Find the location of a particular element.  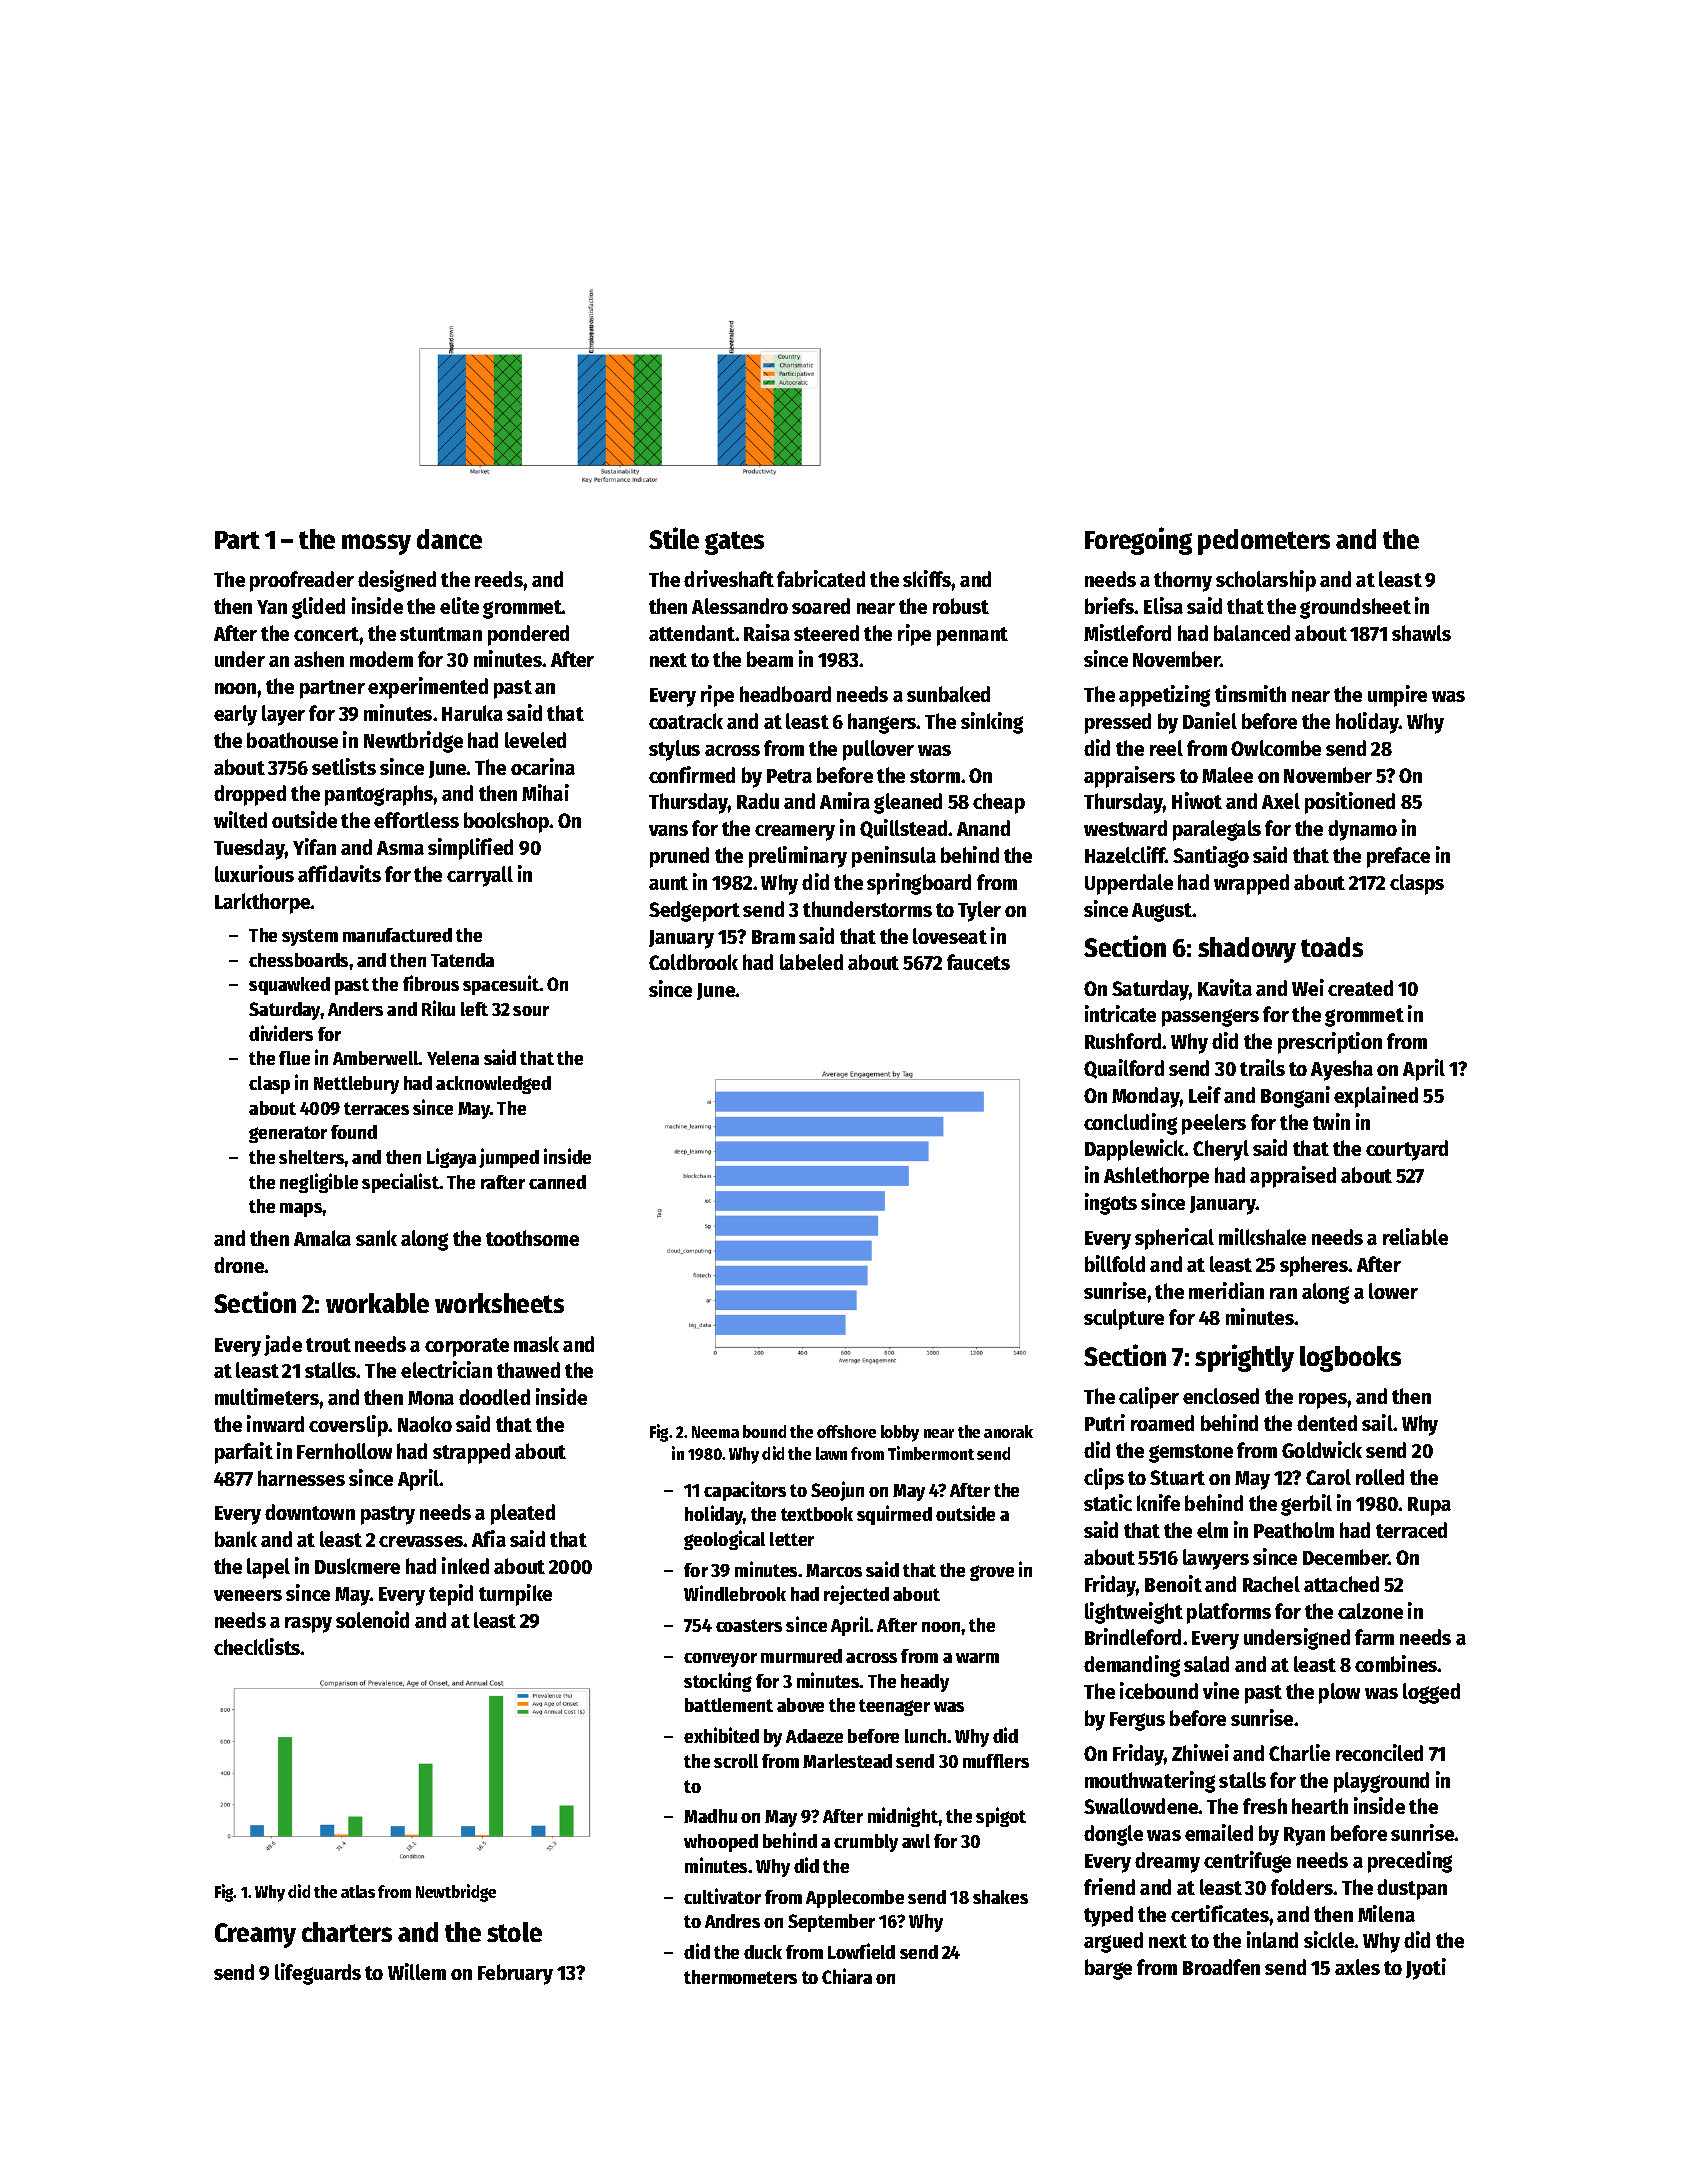

lightweight is located at coordinates (1134, 1613).
